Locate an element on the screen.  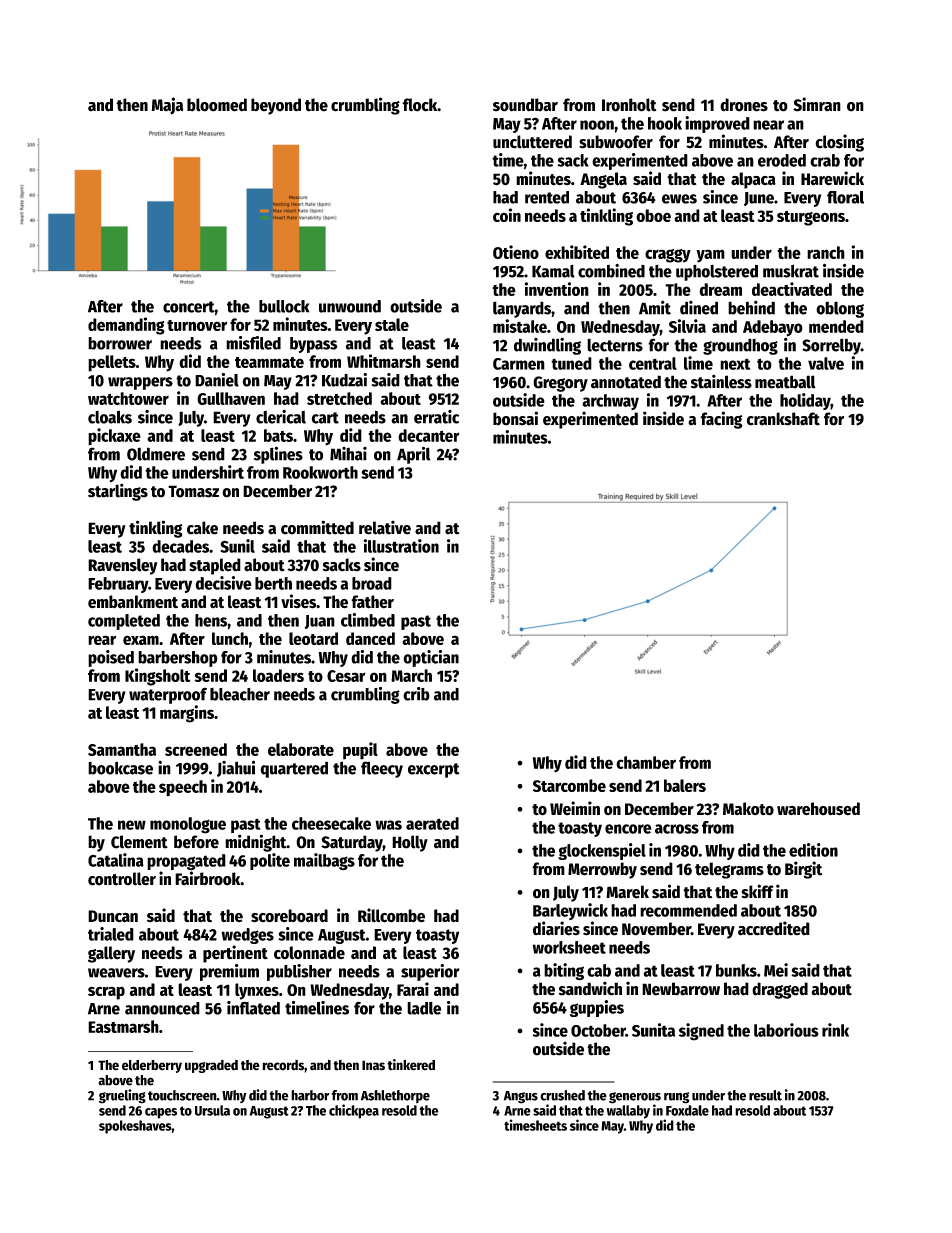
optician is located at coordinates (431, 658).
